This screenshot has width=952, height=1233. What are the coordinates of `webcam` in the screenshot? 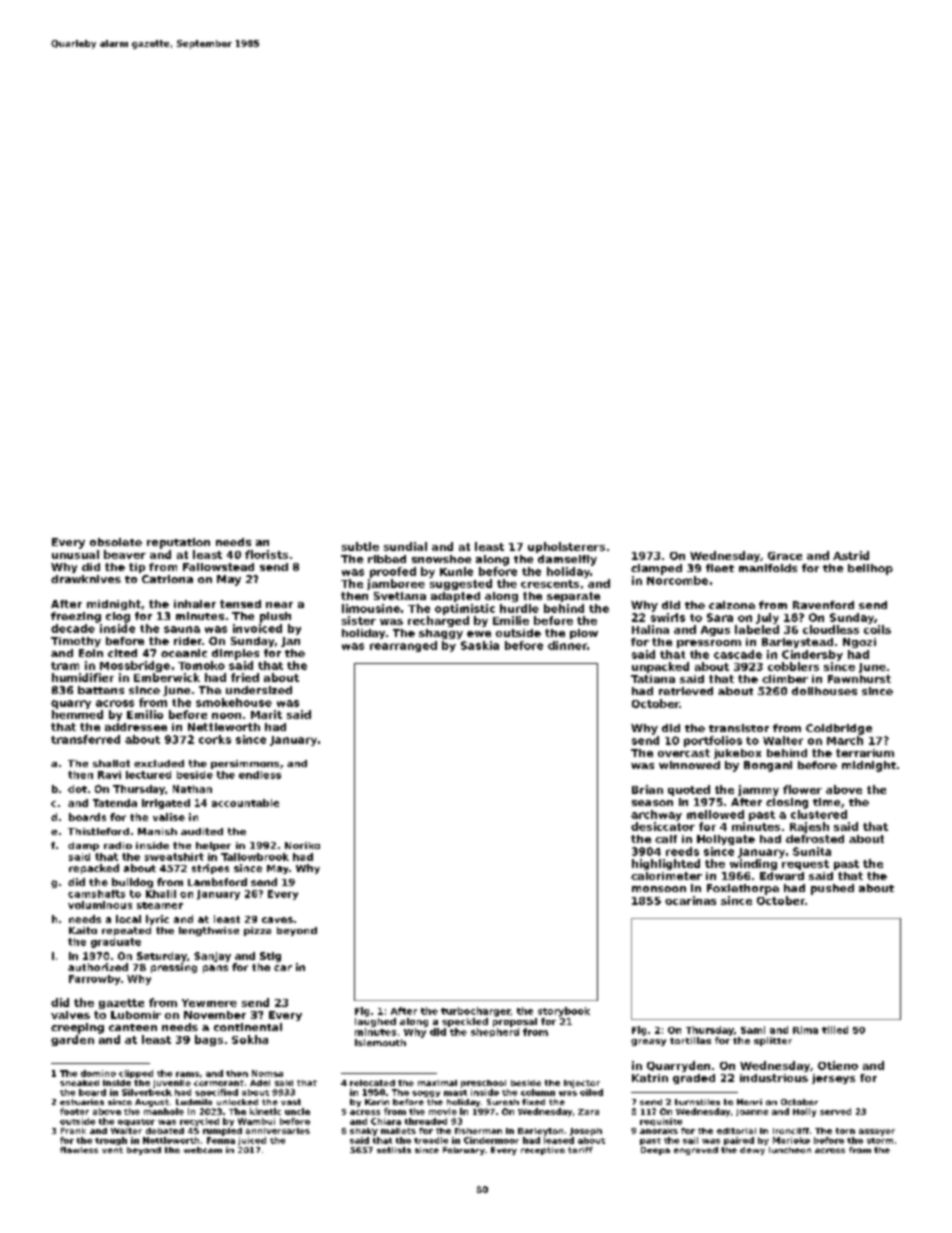 It's located at (203, 1150).
